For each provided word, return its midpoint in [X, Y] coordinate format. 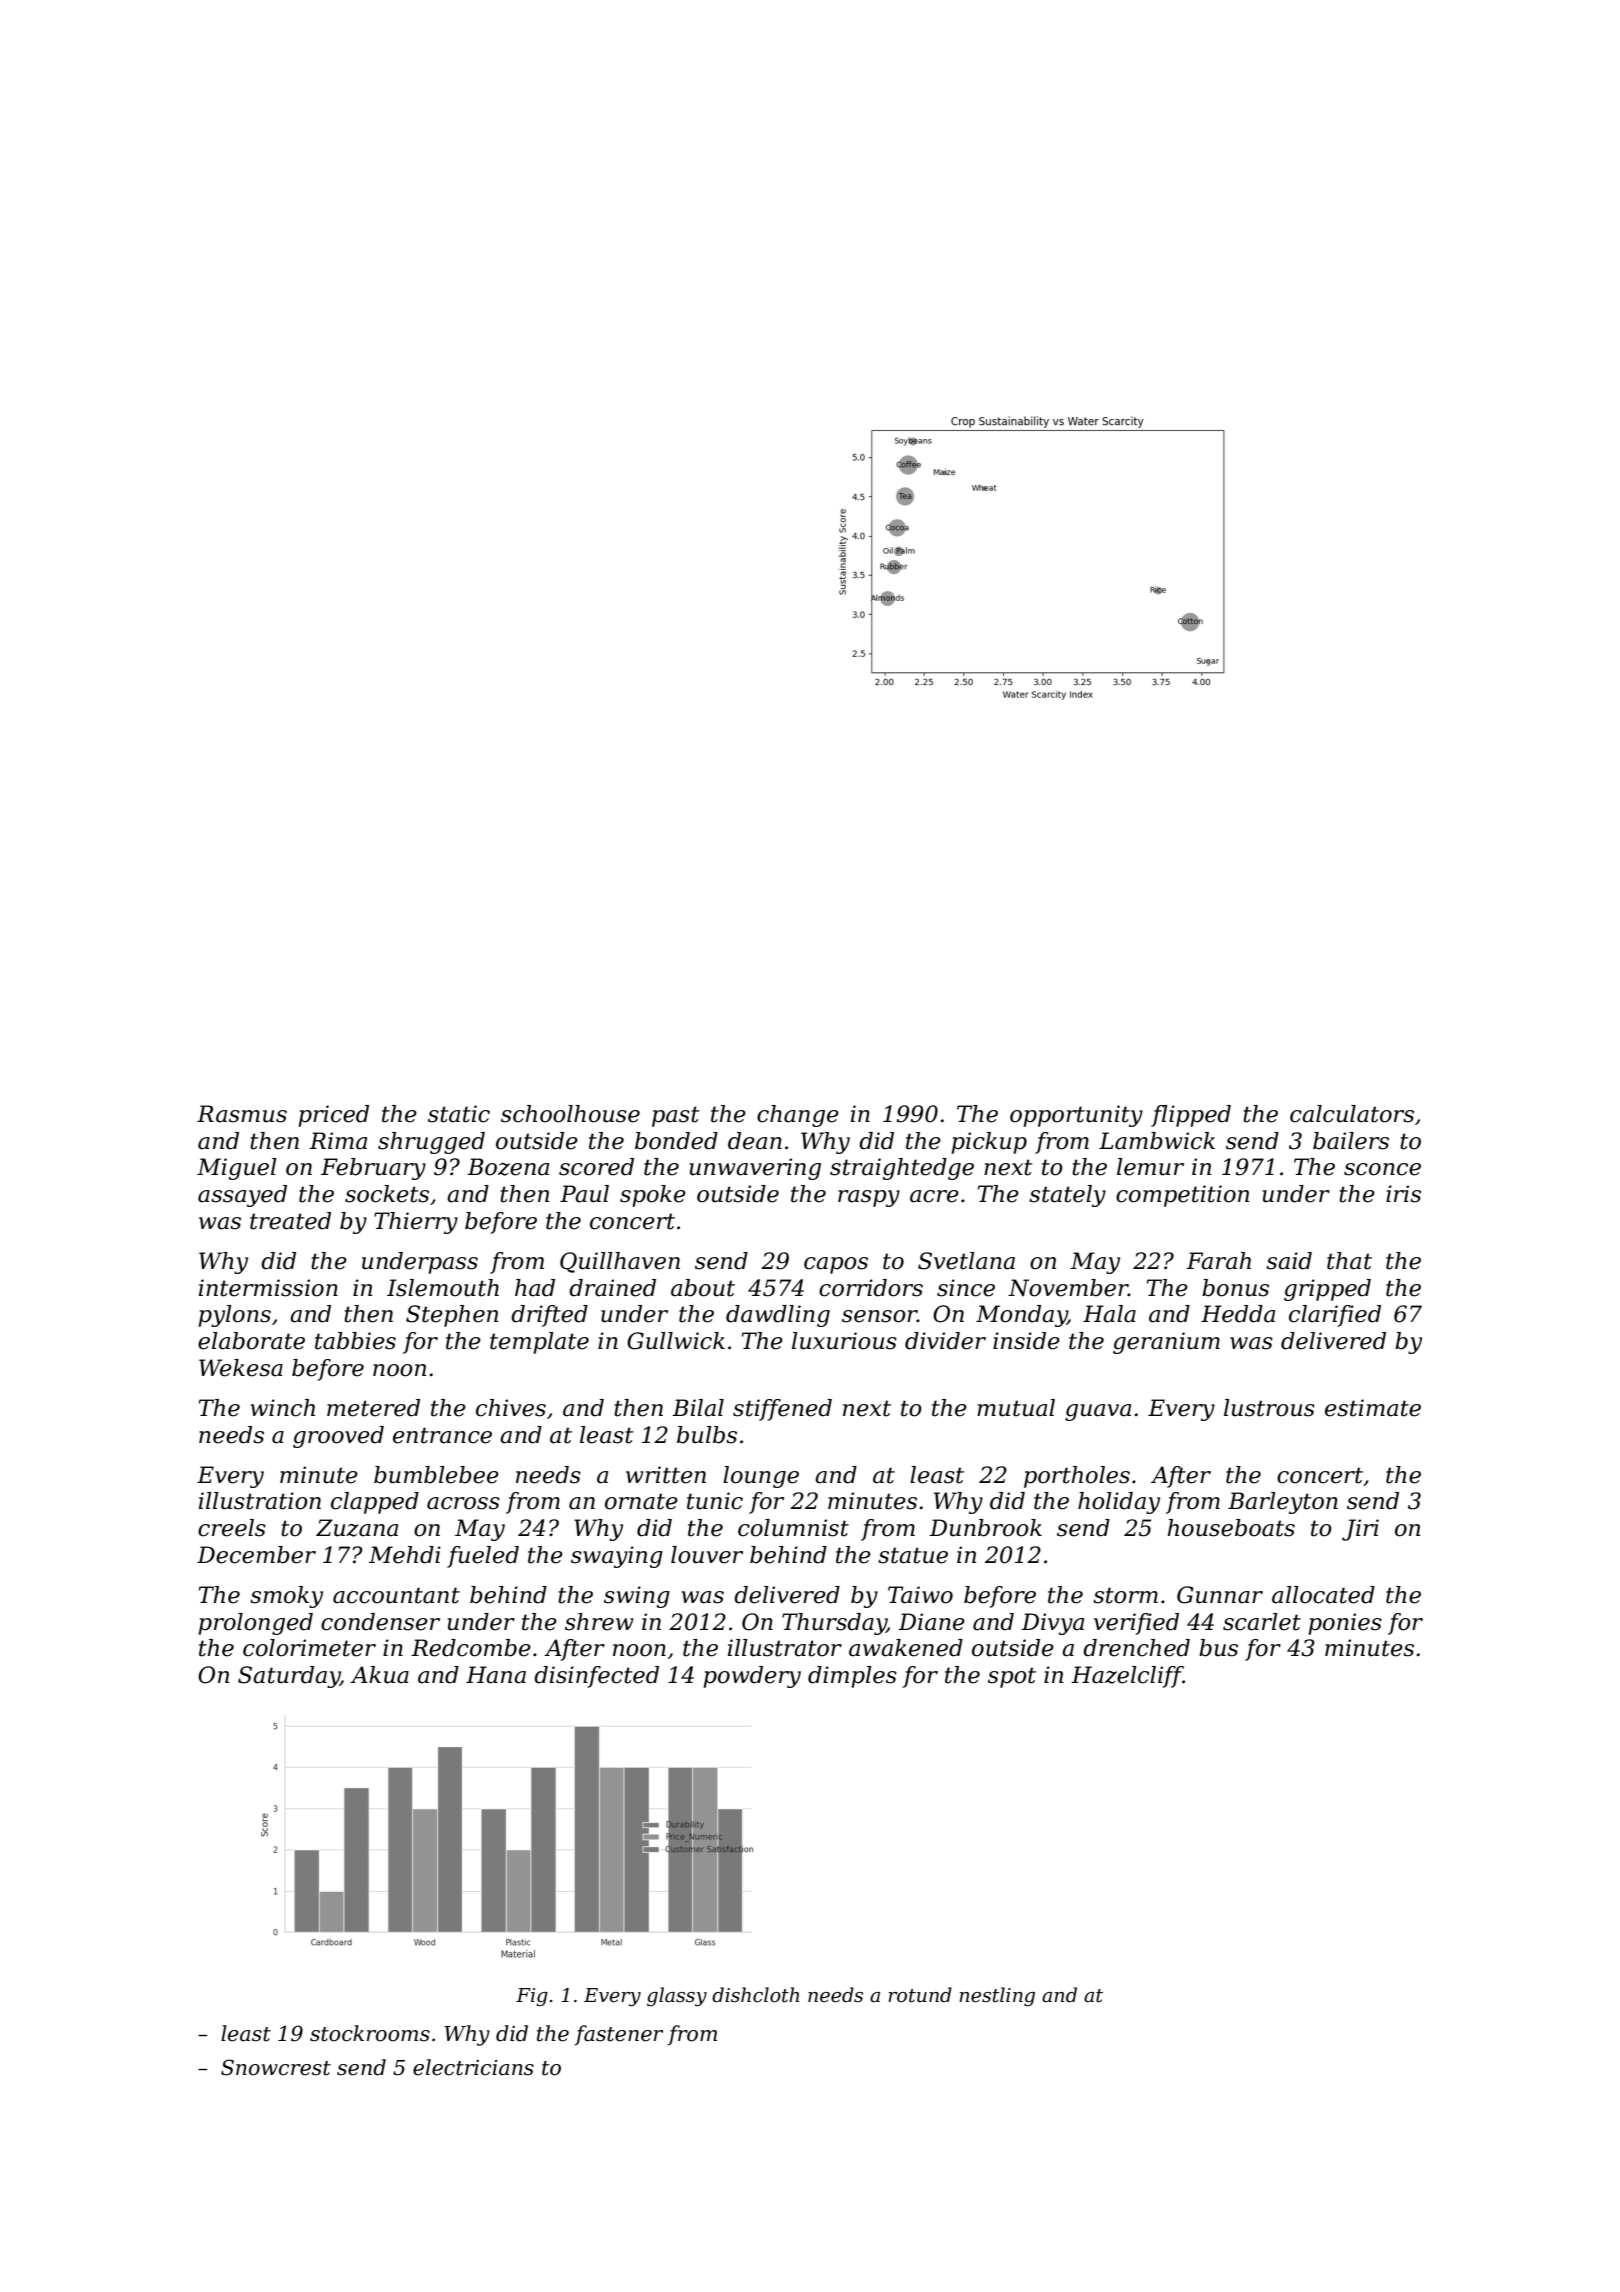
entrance [442, 1435]
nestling [997, 1996]
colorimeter [309, 1648]
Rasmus [242, 1114]
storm [1125, 1595]
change [798, 1116]
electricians [473, 2067]
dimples [852, 1677]
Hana [496, 1675]
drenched [1136, 1648]
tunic [715, 1501]
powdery [752, 1677]
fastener [619, 2035]
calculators [1352, 1114]
